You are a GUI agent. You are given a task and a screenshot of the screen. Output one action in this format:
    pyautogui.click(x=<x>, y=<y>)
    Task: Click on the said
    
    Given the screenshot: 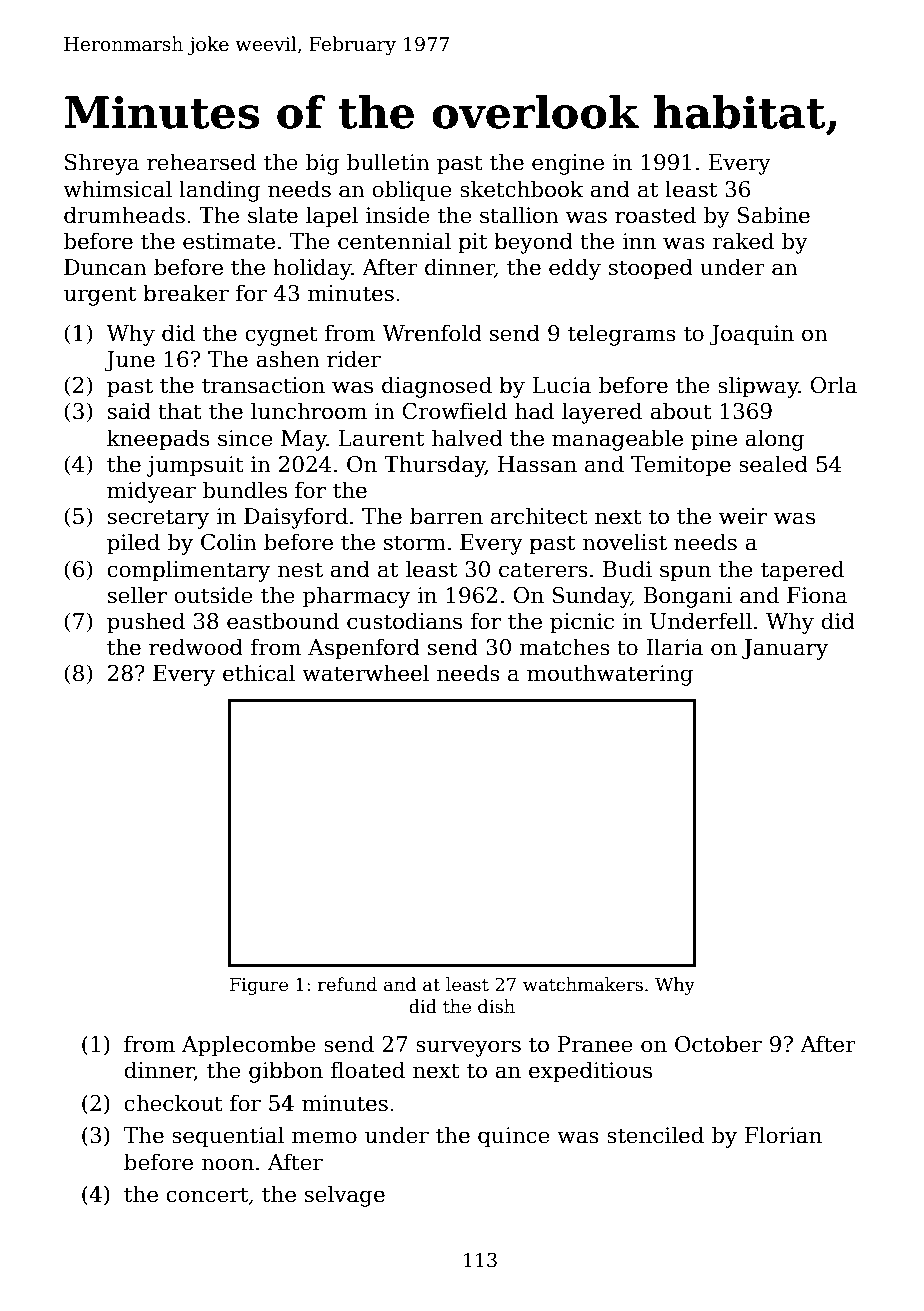 What is the action you would take?
    pyautogui.click(x=129, y=411)
